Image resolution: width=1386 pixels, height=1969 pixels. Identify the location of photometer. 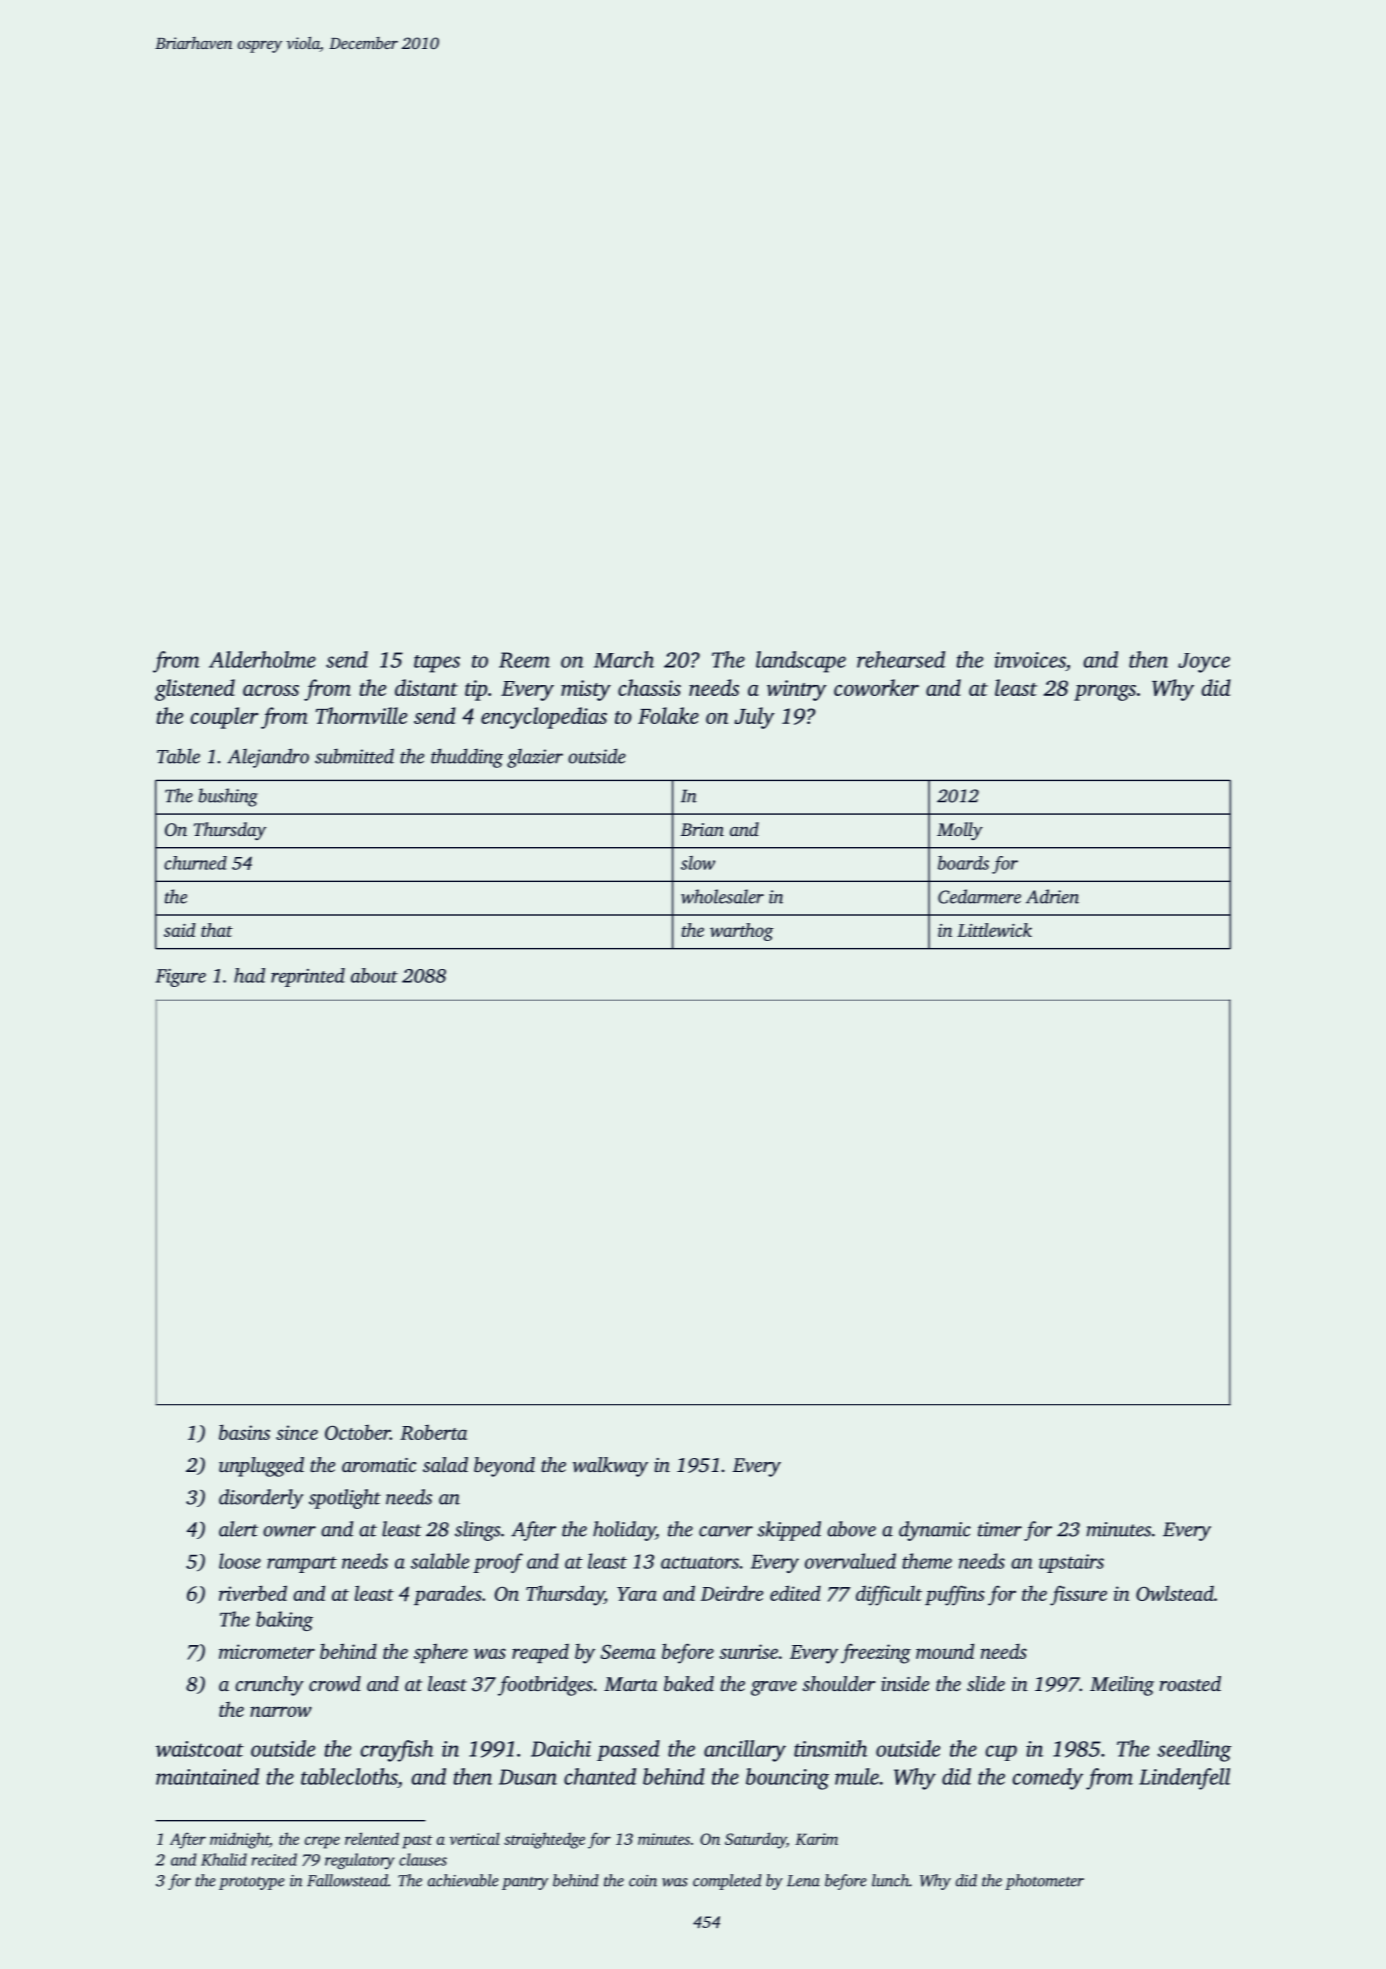
(1044, 1882).
